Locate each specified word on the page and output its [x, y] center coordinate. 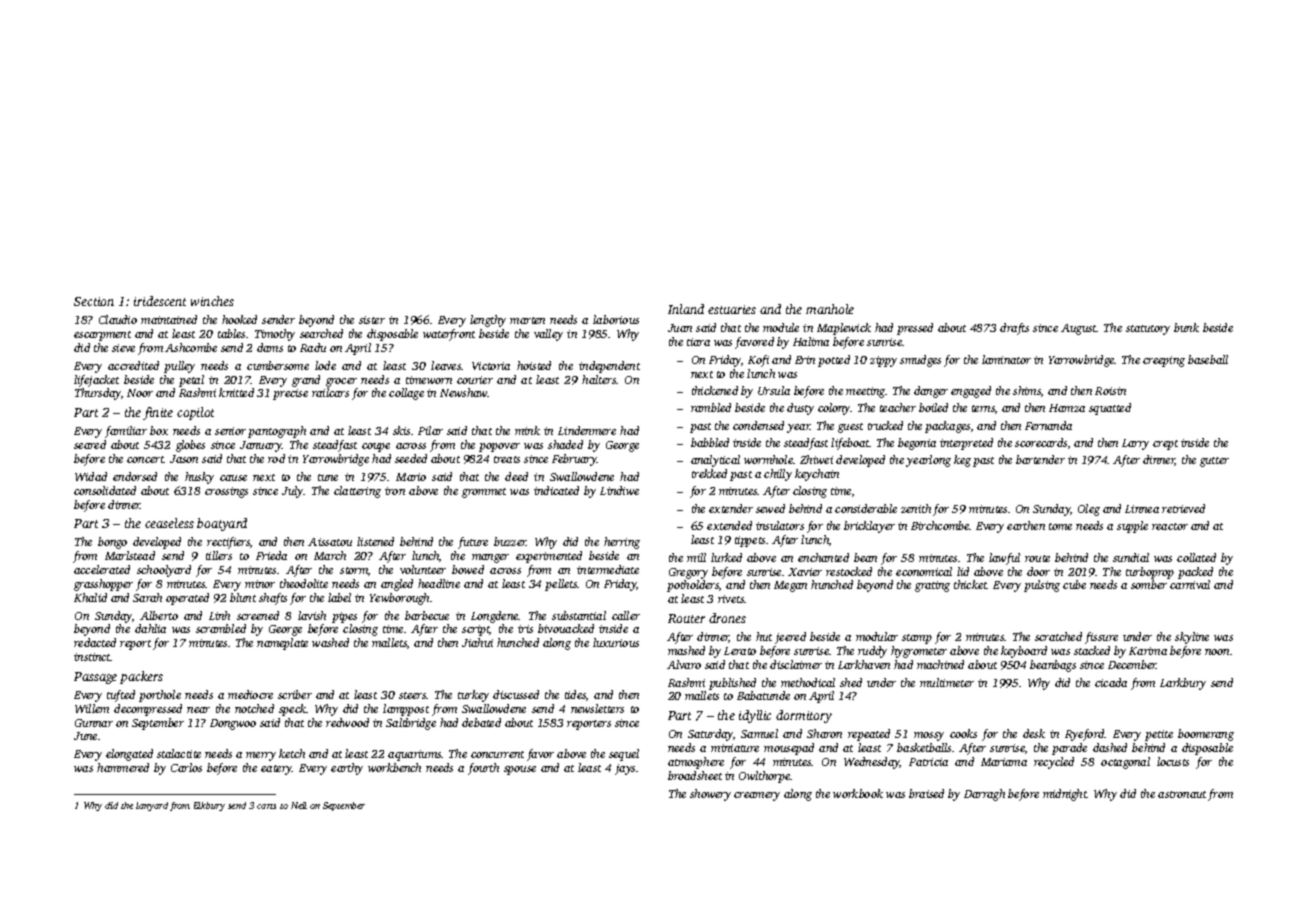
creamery [757, 796]
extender [731, 508]
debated [481, 722]
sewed [770, 508]
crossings [226, 492]
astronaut [1182, 794]
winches [212, 301]
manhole [830, 309]
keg [962, 461]
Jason [184, 459]
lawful [1004, 559]
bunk [1186, 327]
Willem [92, 708]
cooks [963, 733]
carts [266, 806]
